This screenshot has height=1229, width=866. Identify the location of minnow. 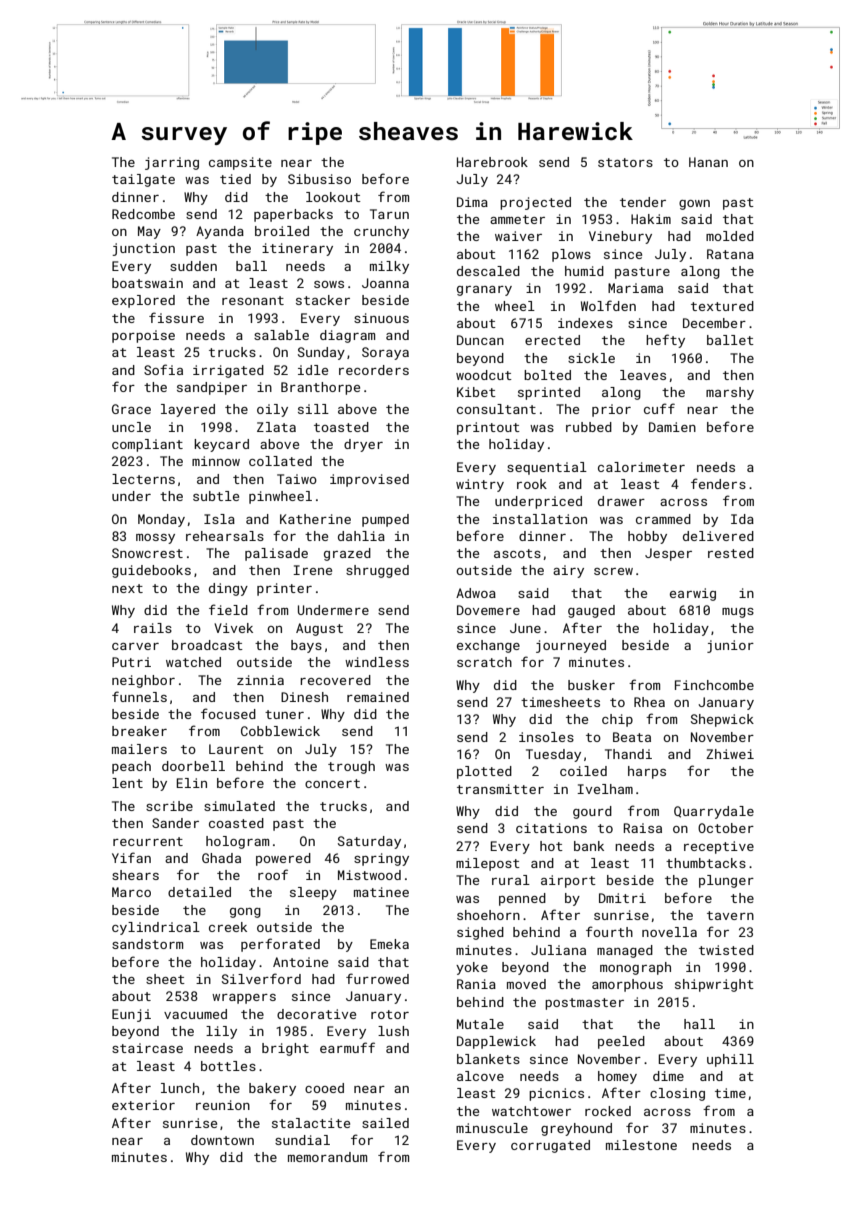
(216, 461).
